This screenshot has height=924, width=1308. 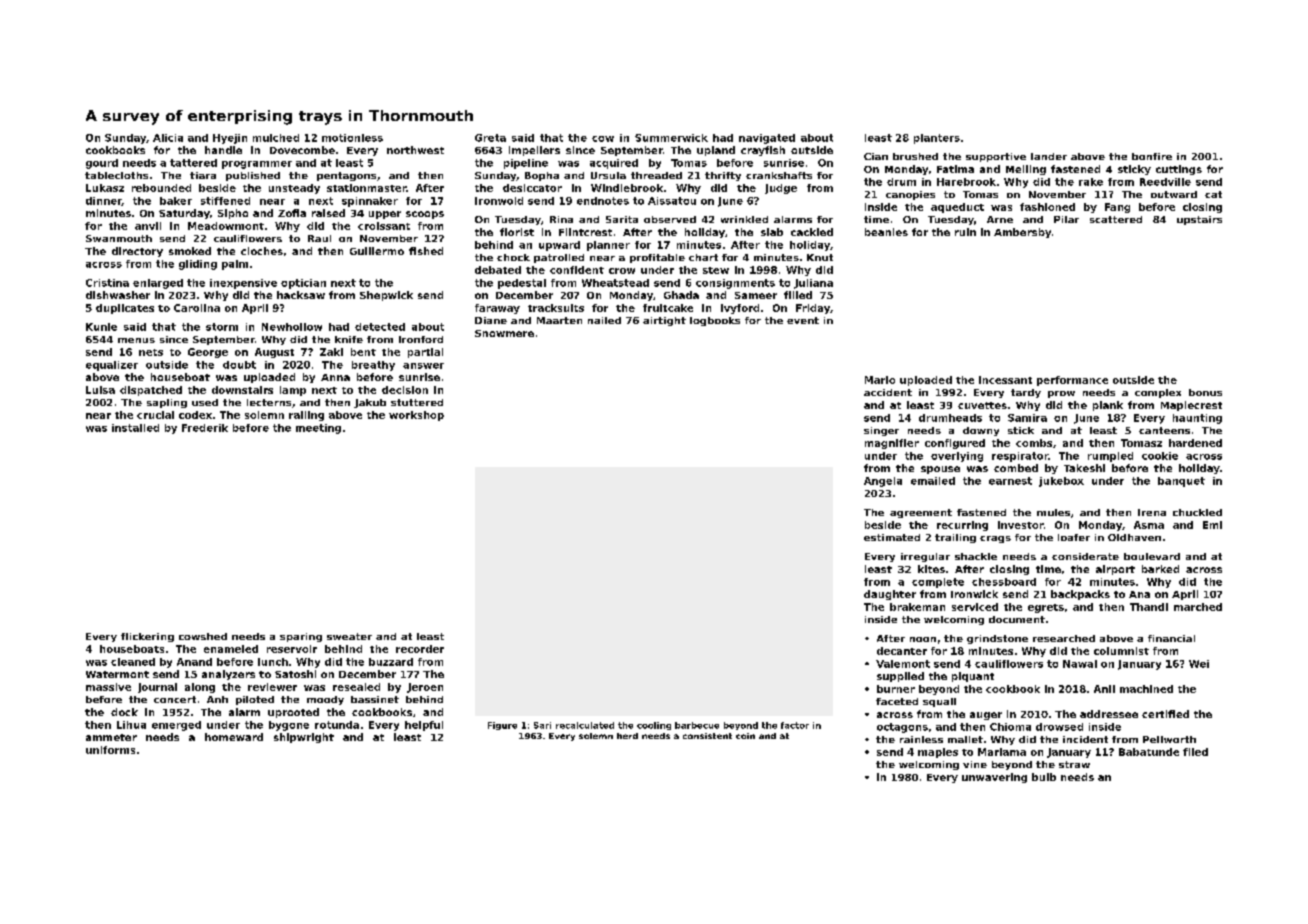 I want to click on Wei, so click(x=1199, y=664).
